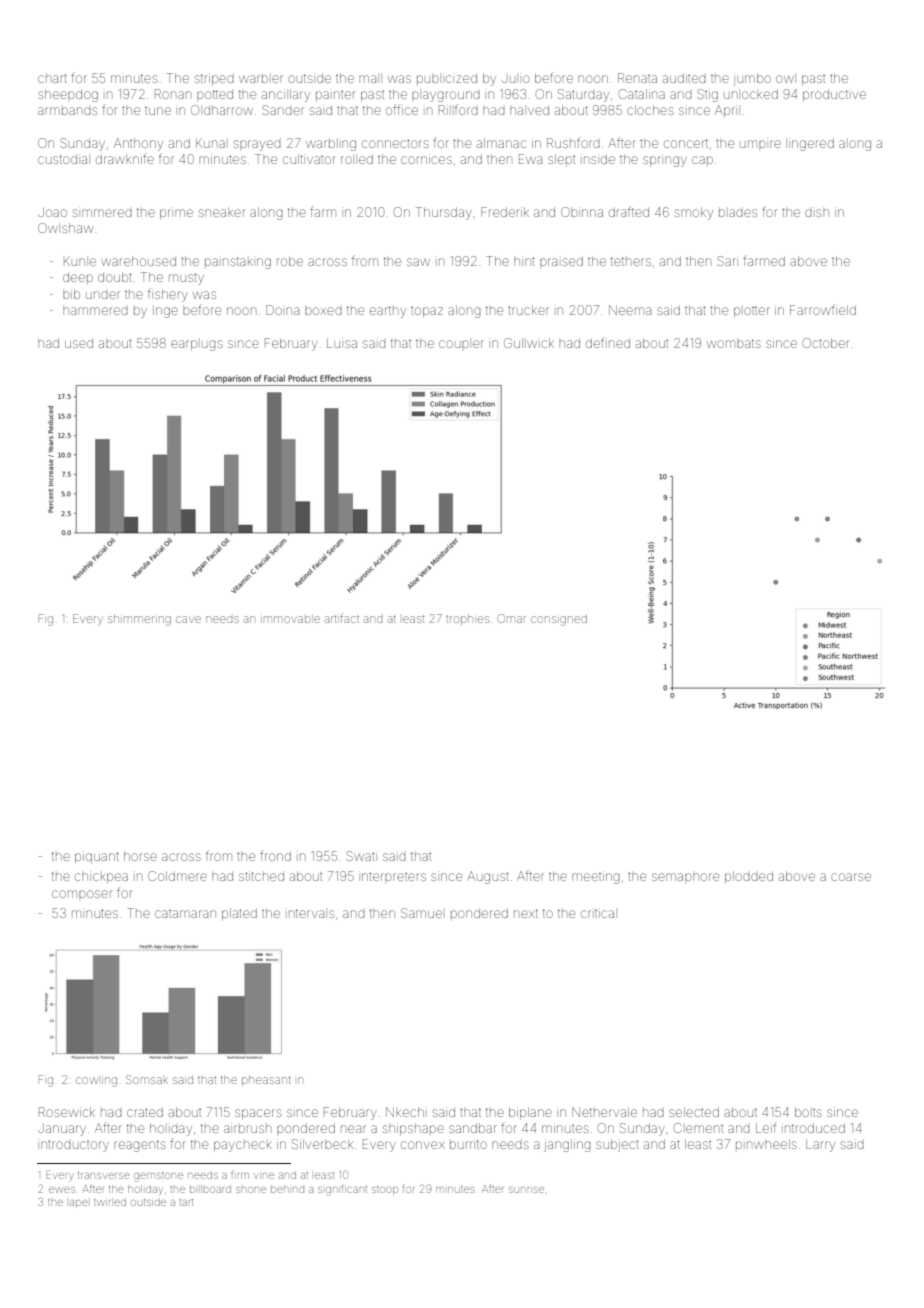 Image resolution: width=924 pixels, height=1308 pixels. What do you see at coordinates (125, 159) in the page?
I see `drawknife` at bounding box center [125, 159].
